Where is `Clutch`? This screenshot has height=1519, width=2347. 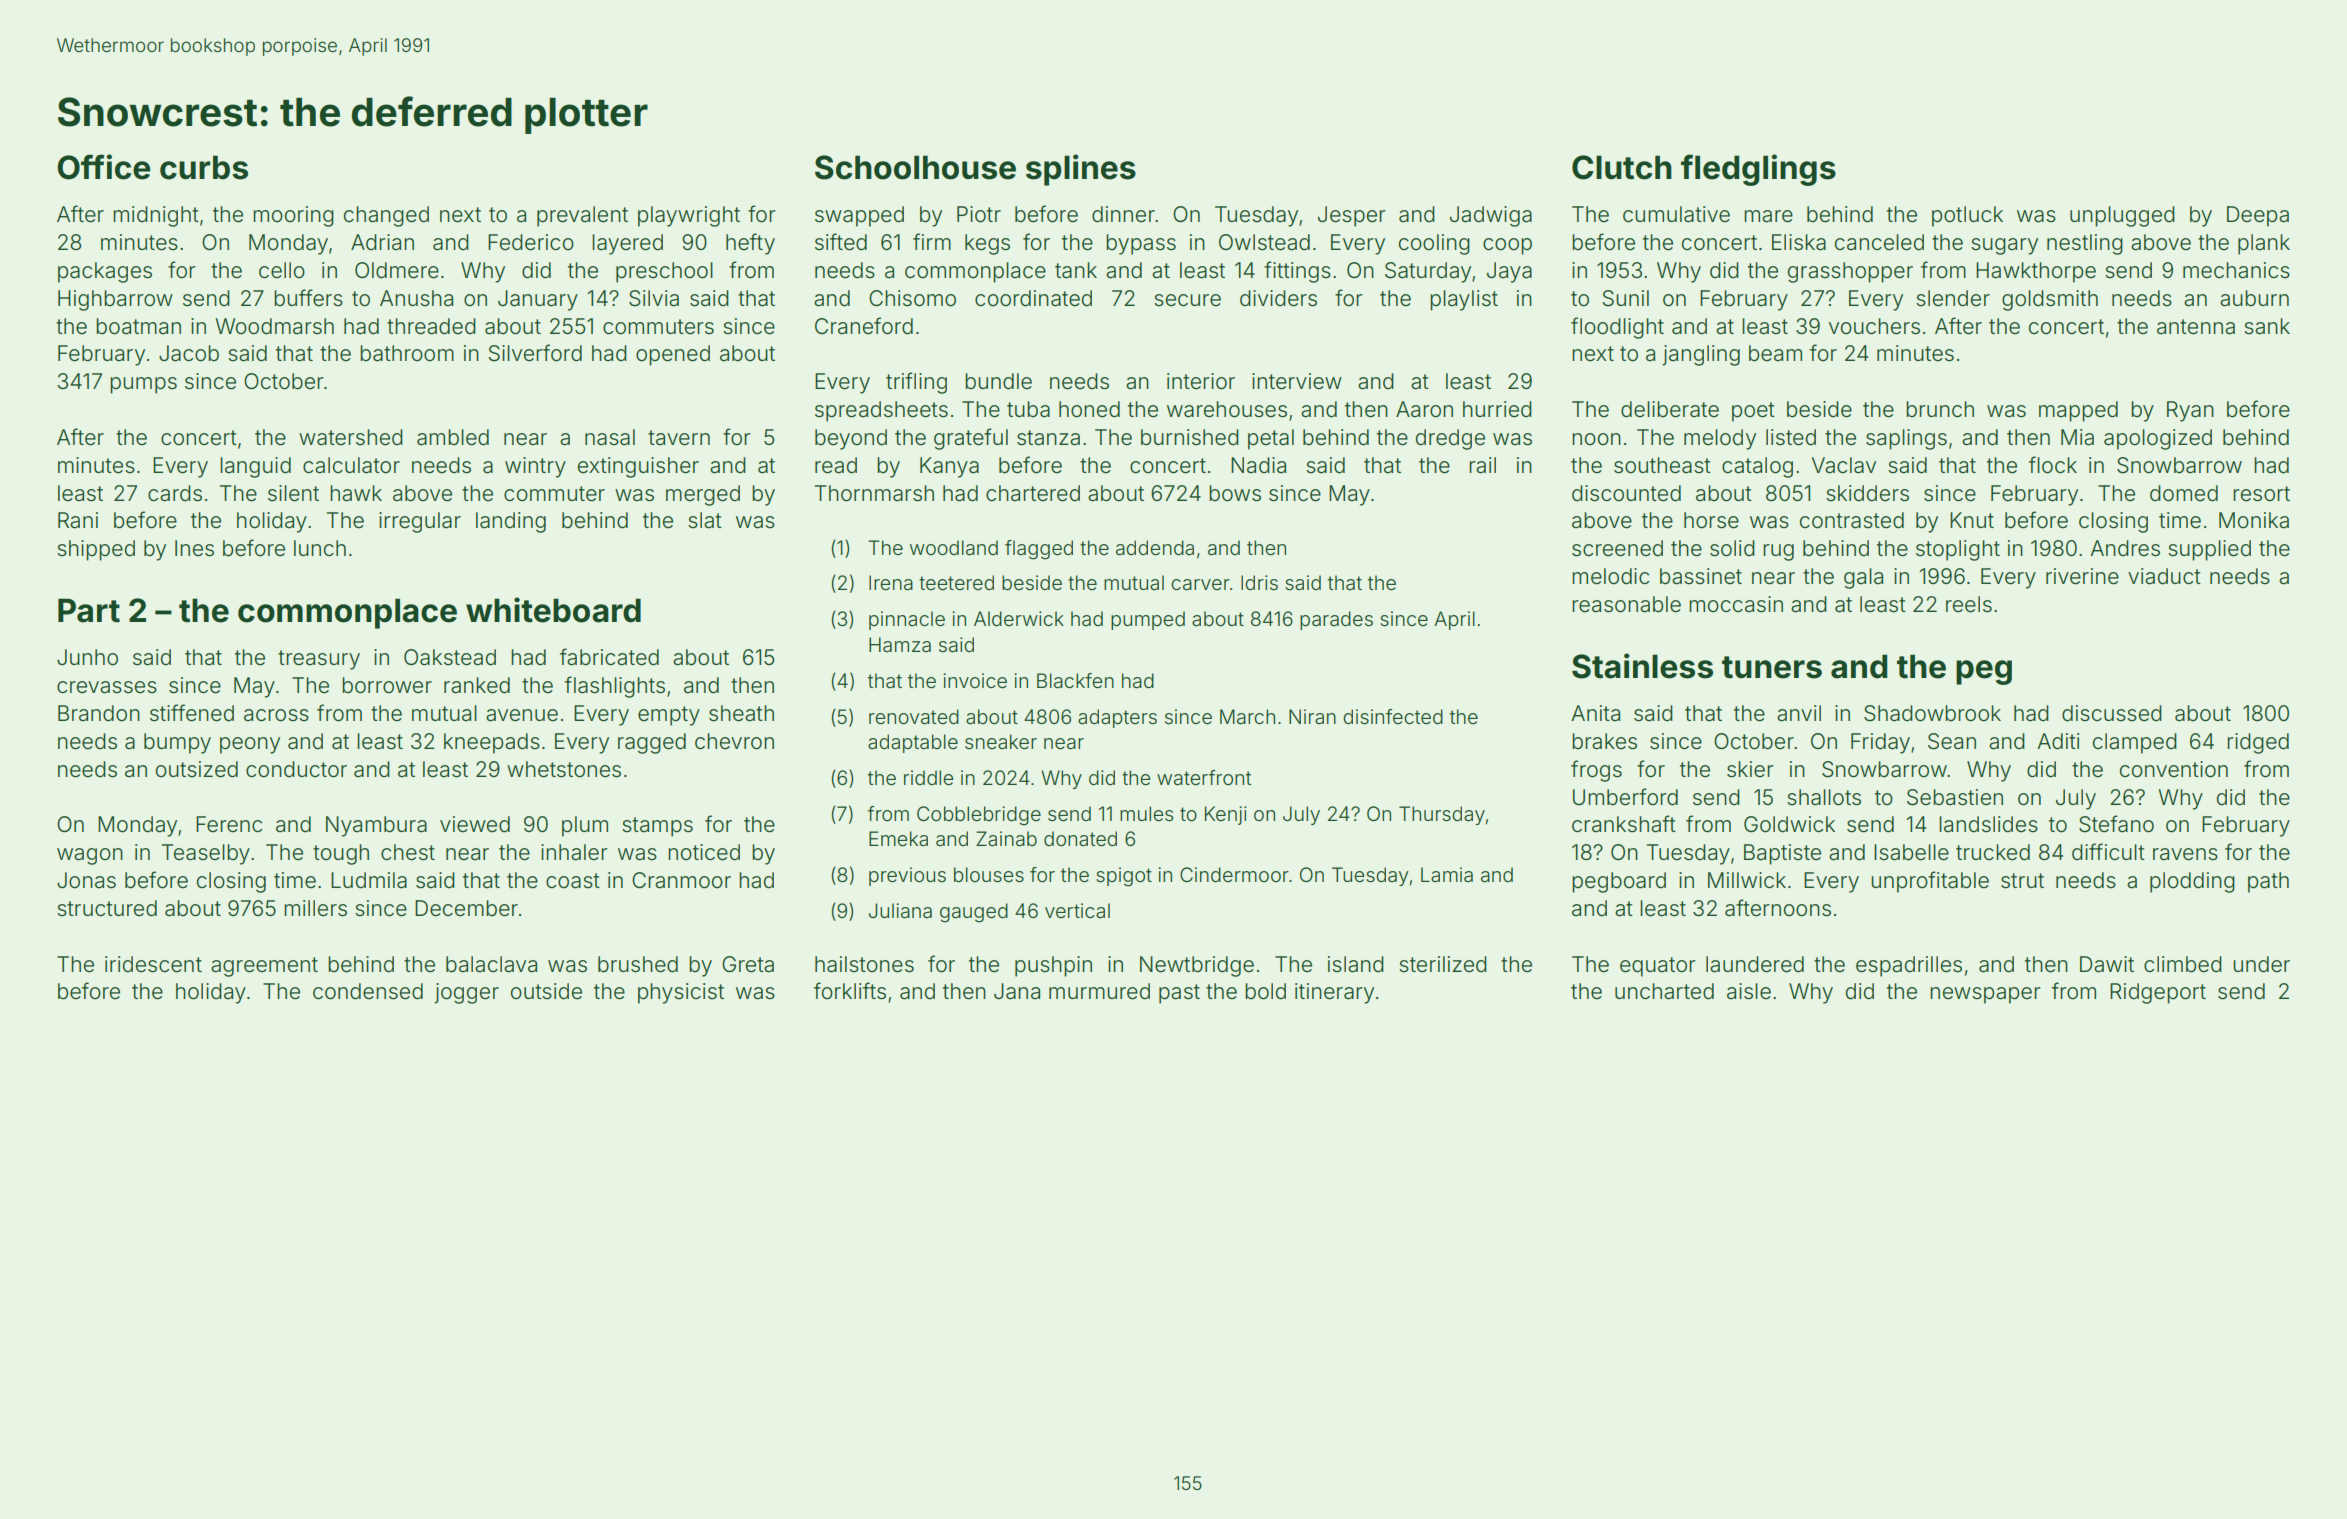 Clutch is located at coordinates (1622, 167).
